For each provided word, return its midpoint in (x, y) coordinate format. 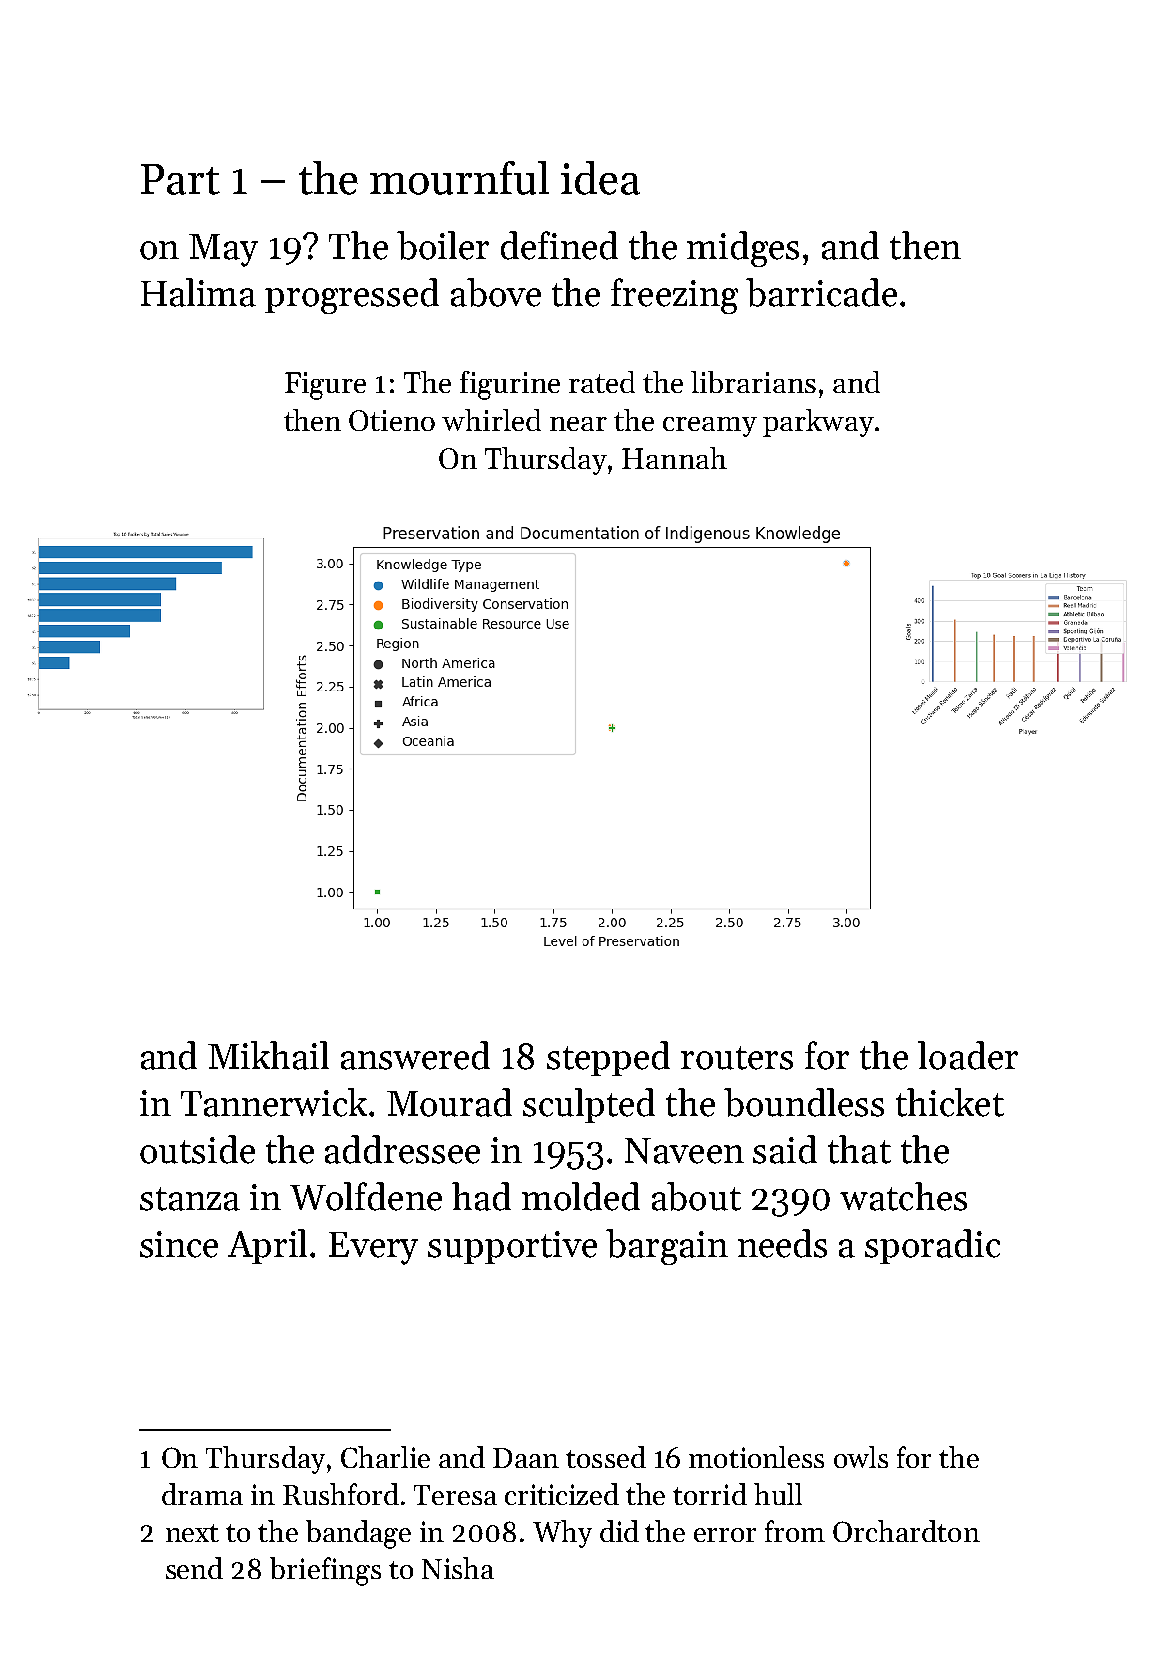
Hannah (674, 458)
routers (737, 1058)
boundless (804, 1102)
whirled (491, 420)
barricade (821, 292)
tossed (606, 1457)
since (179, 1244)
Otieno (392, 420)
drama (202, 1494)
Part (180, 179)
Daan (526, 1458)
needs (782, 1243)
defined (559, 245)
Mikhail (268, 1055)
